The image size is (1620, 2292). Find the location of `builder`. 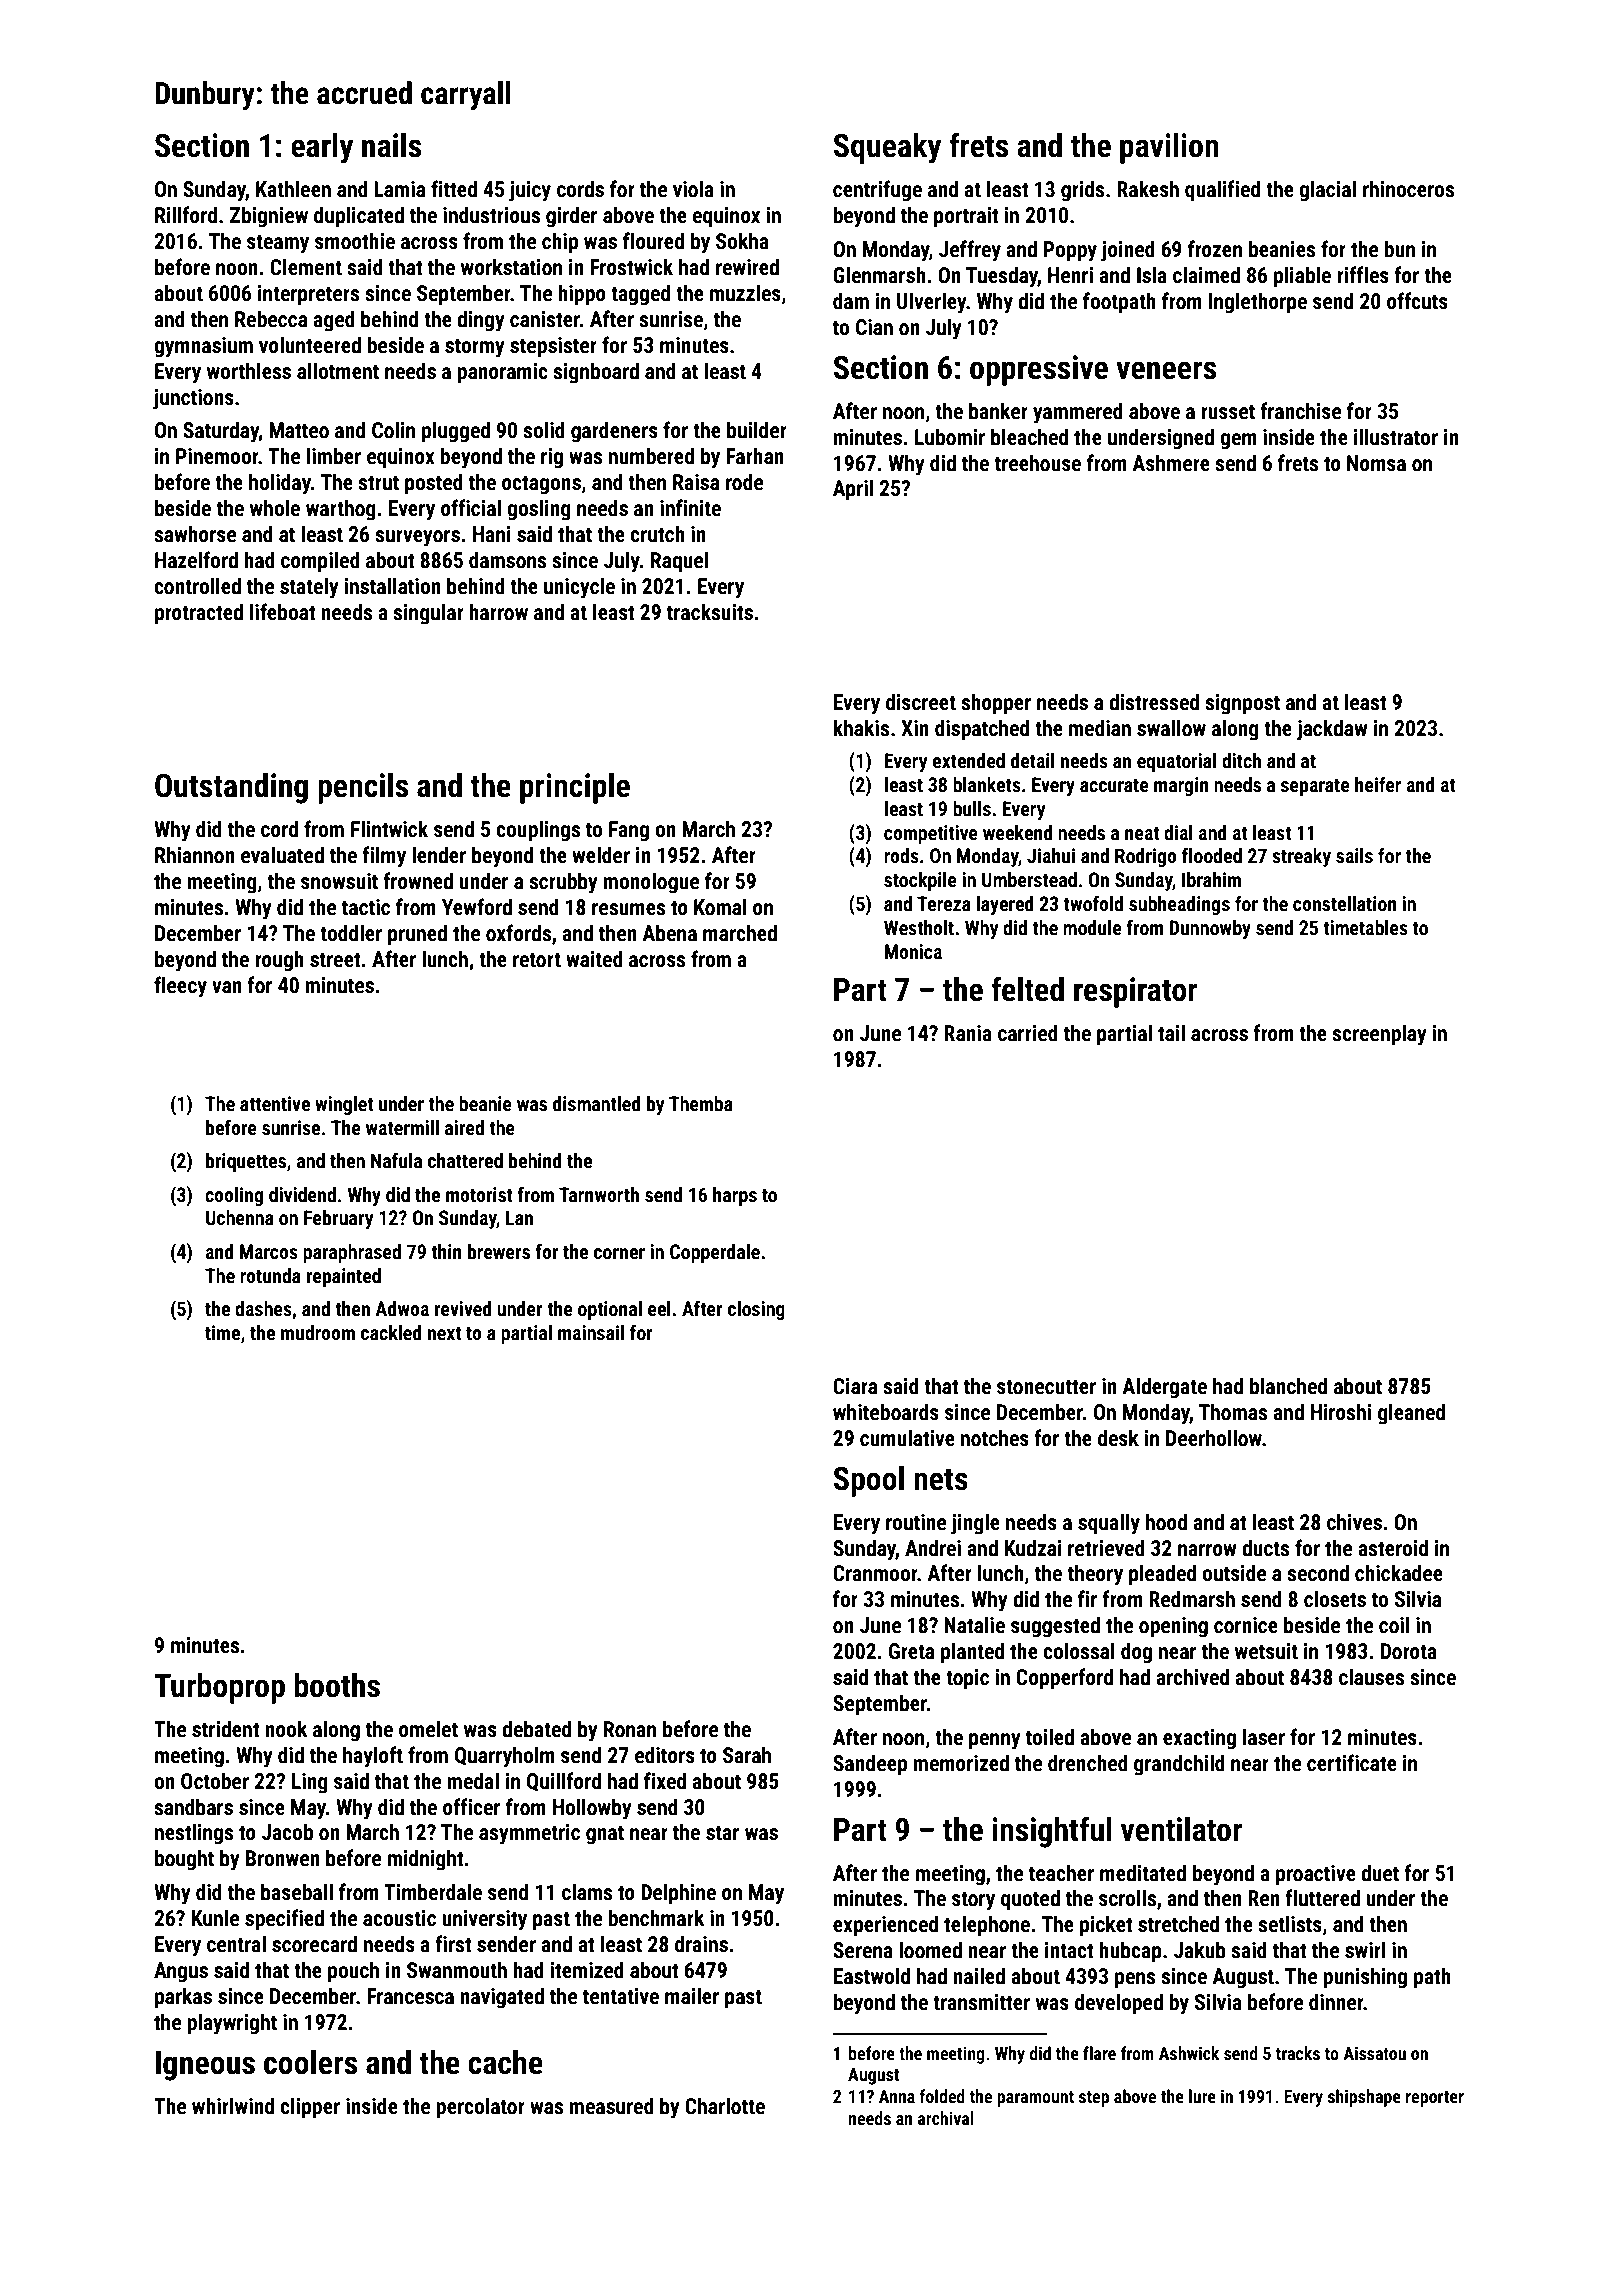

builder is located at coordinates (757, 429).
